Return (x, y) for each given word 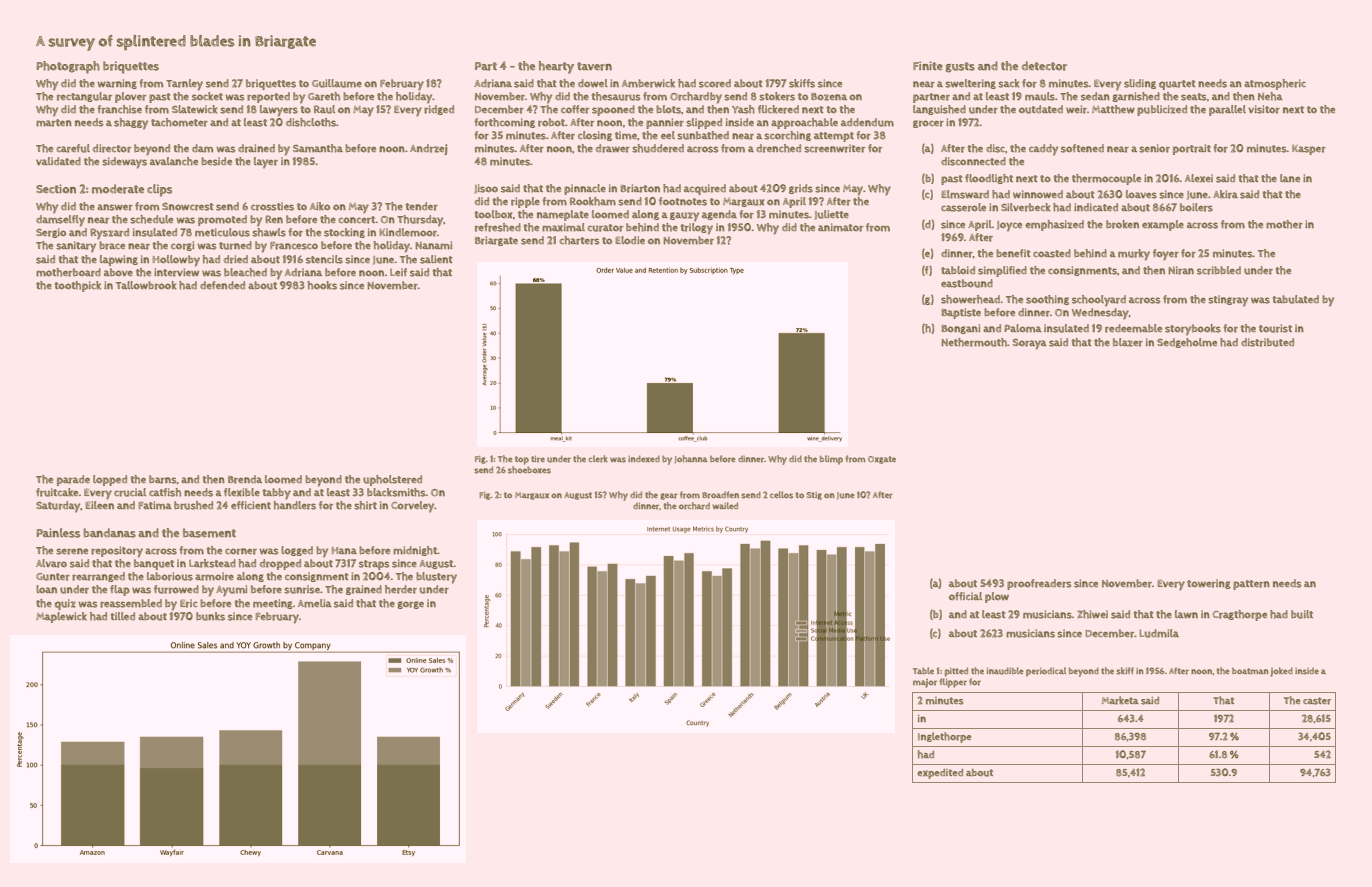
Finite (928, 65)
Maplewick (61, 617)
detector (1044, 66)
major (925, 683)
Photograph (68, 67)
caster (1317, 701)
